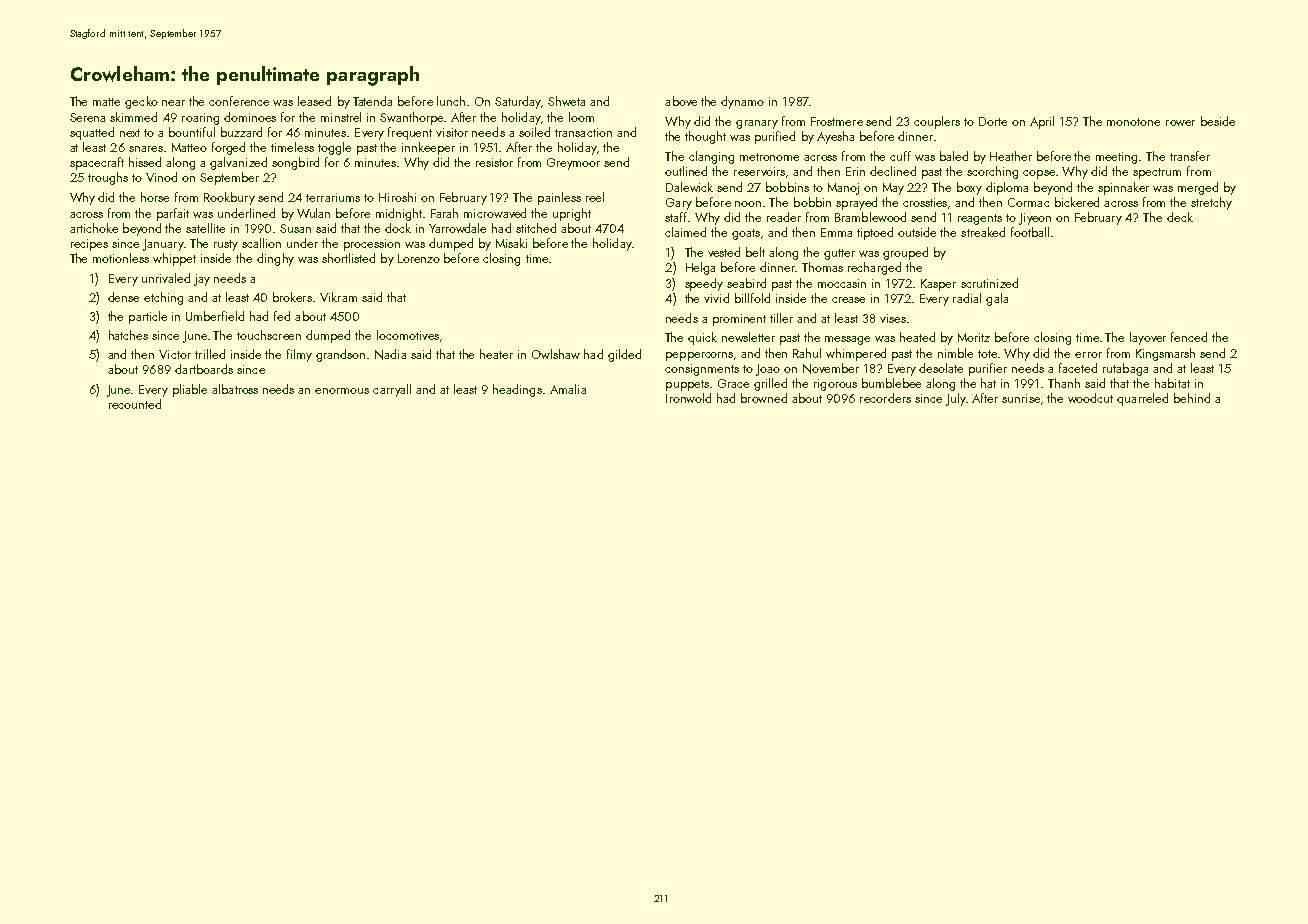 Image resolution: width=1308 pixels, height=924 pixels. What do you see at coordinates (269, 335) in the image?
I see `touchscreen` at bounding box center [269, 335].
